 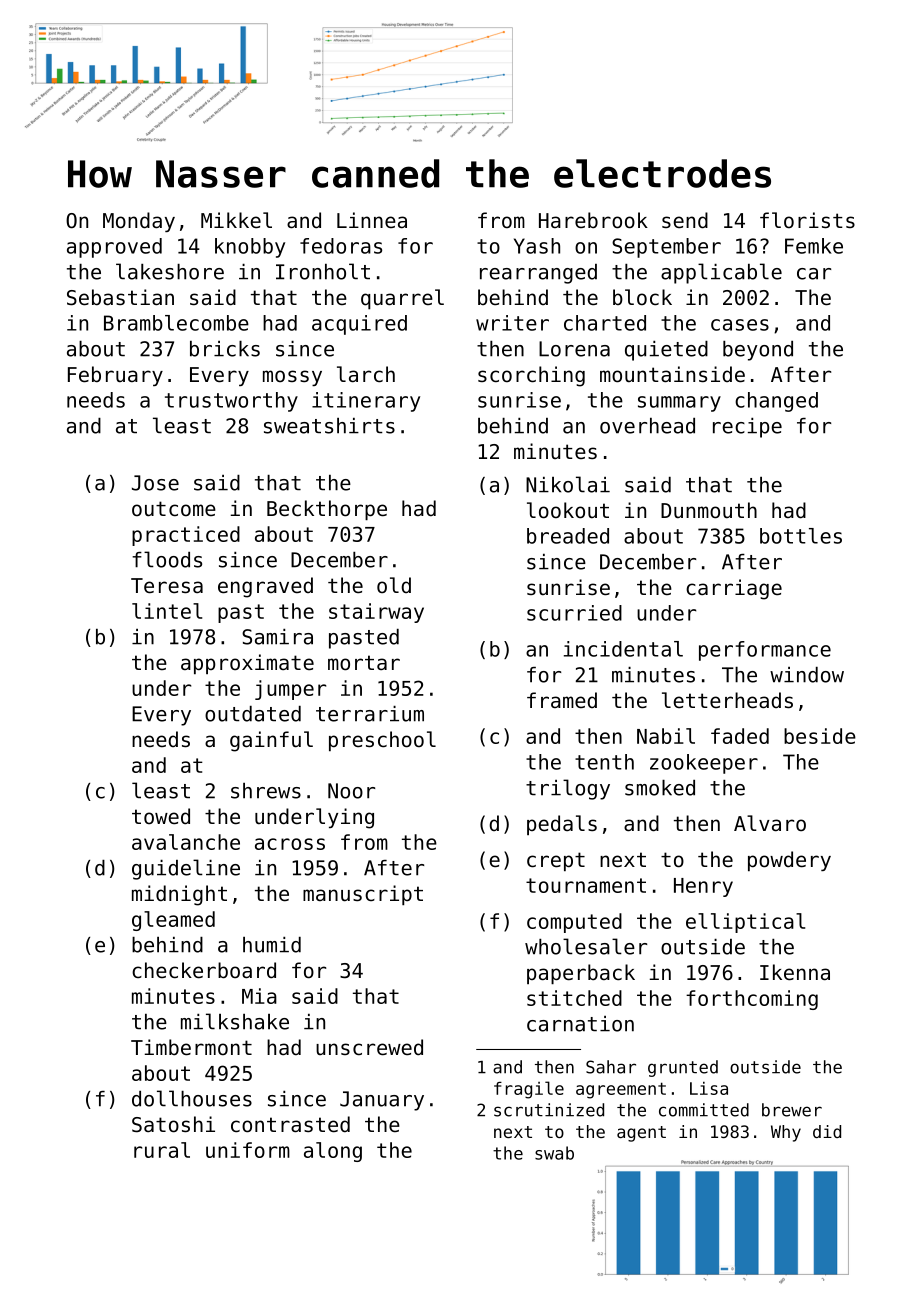 I want to click on carriage, so click(x=734, y=589).
